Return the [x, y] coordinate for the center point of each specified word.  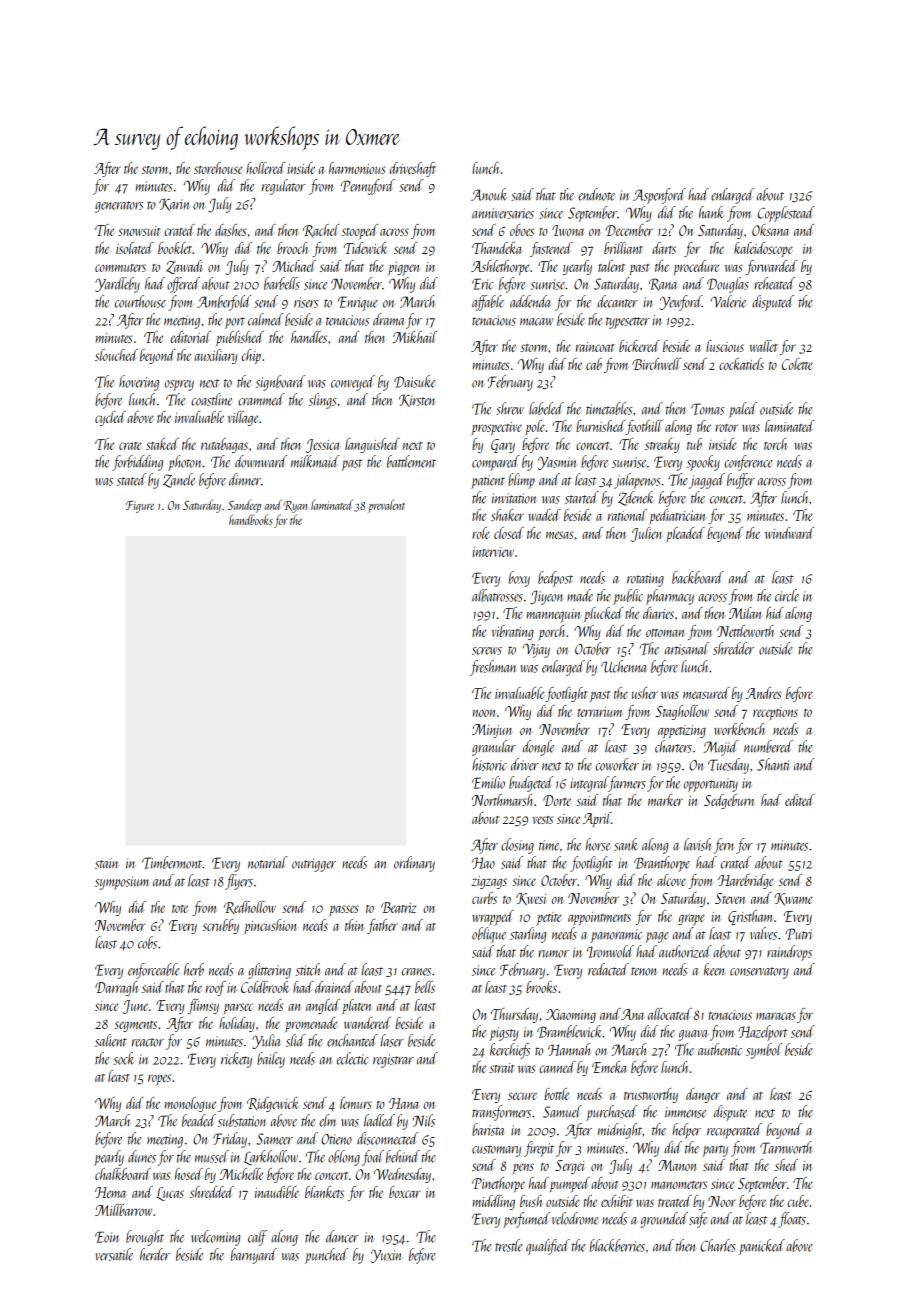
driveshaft [413, 169]
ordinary [414, 864]
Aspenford [659, 196]
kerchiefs [510, 1051]
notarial [267, 862]
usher [645, 693]
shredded [212, 1192]
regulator [283, 187]
